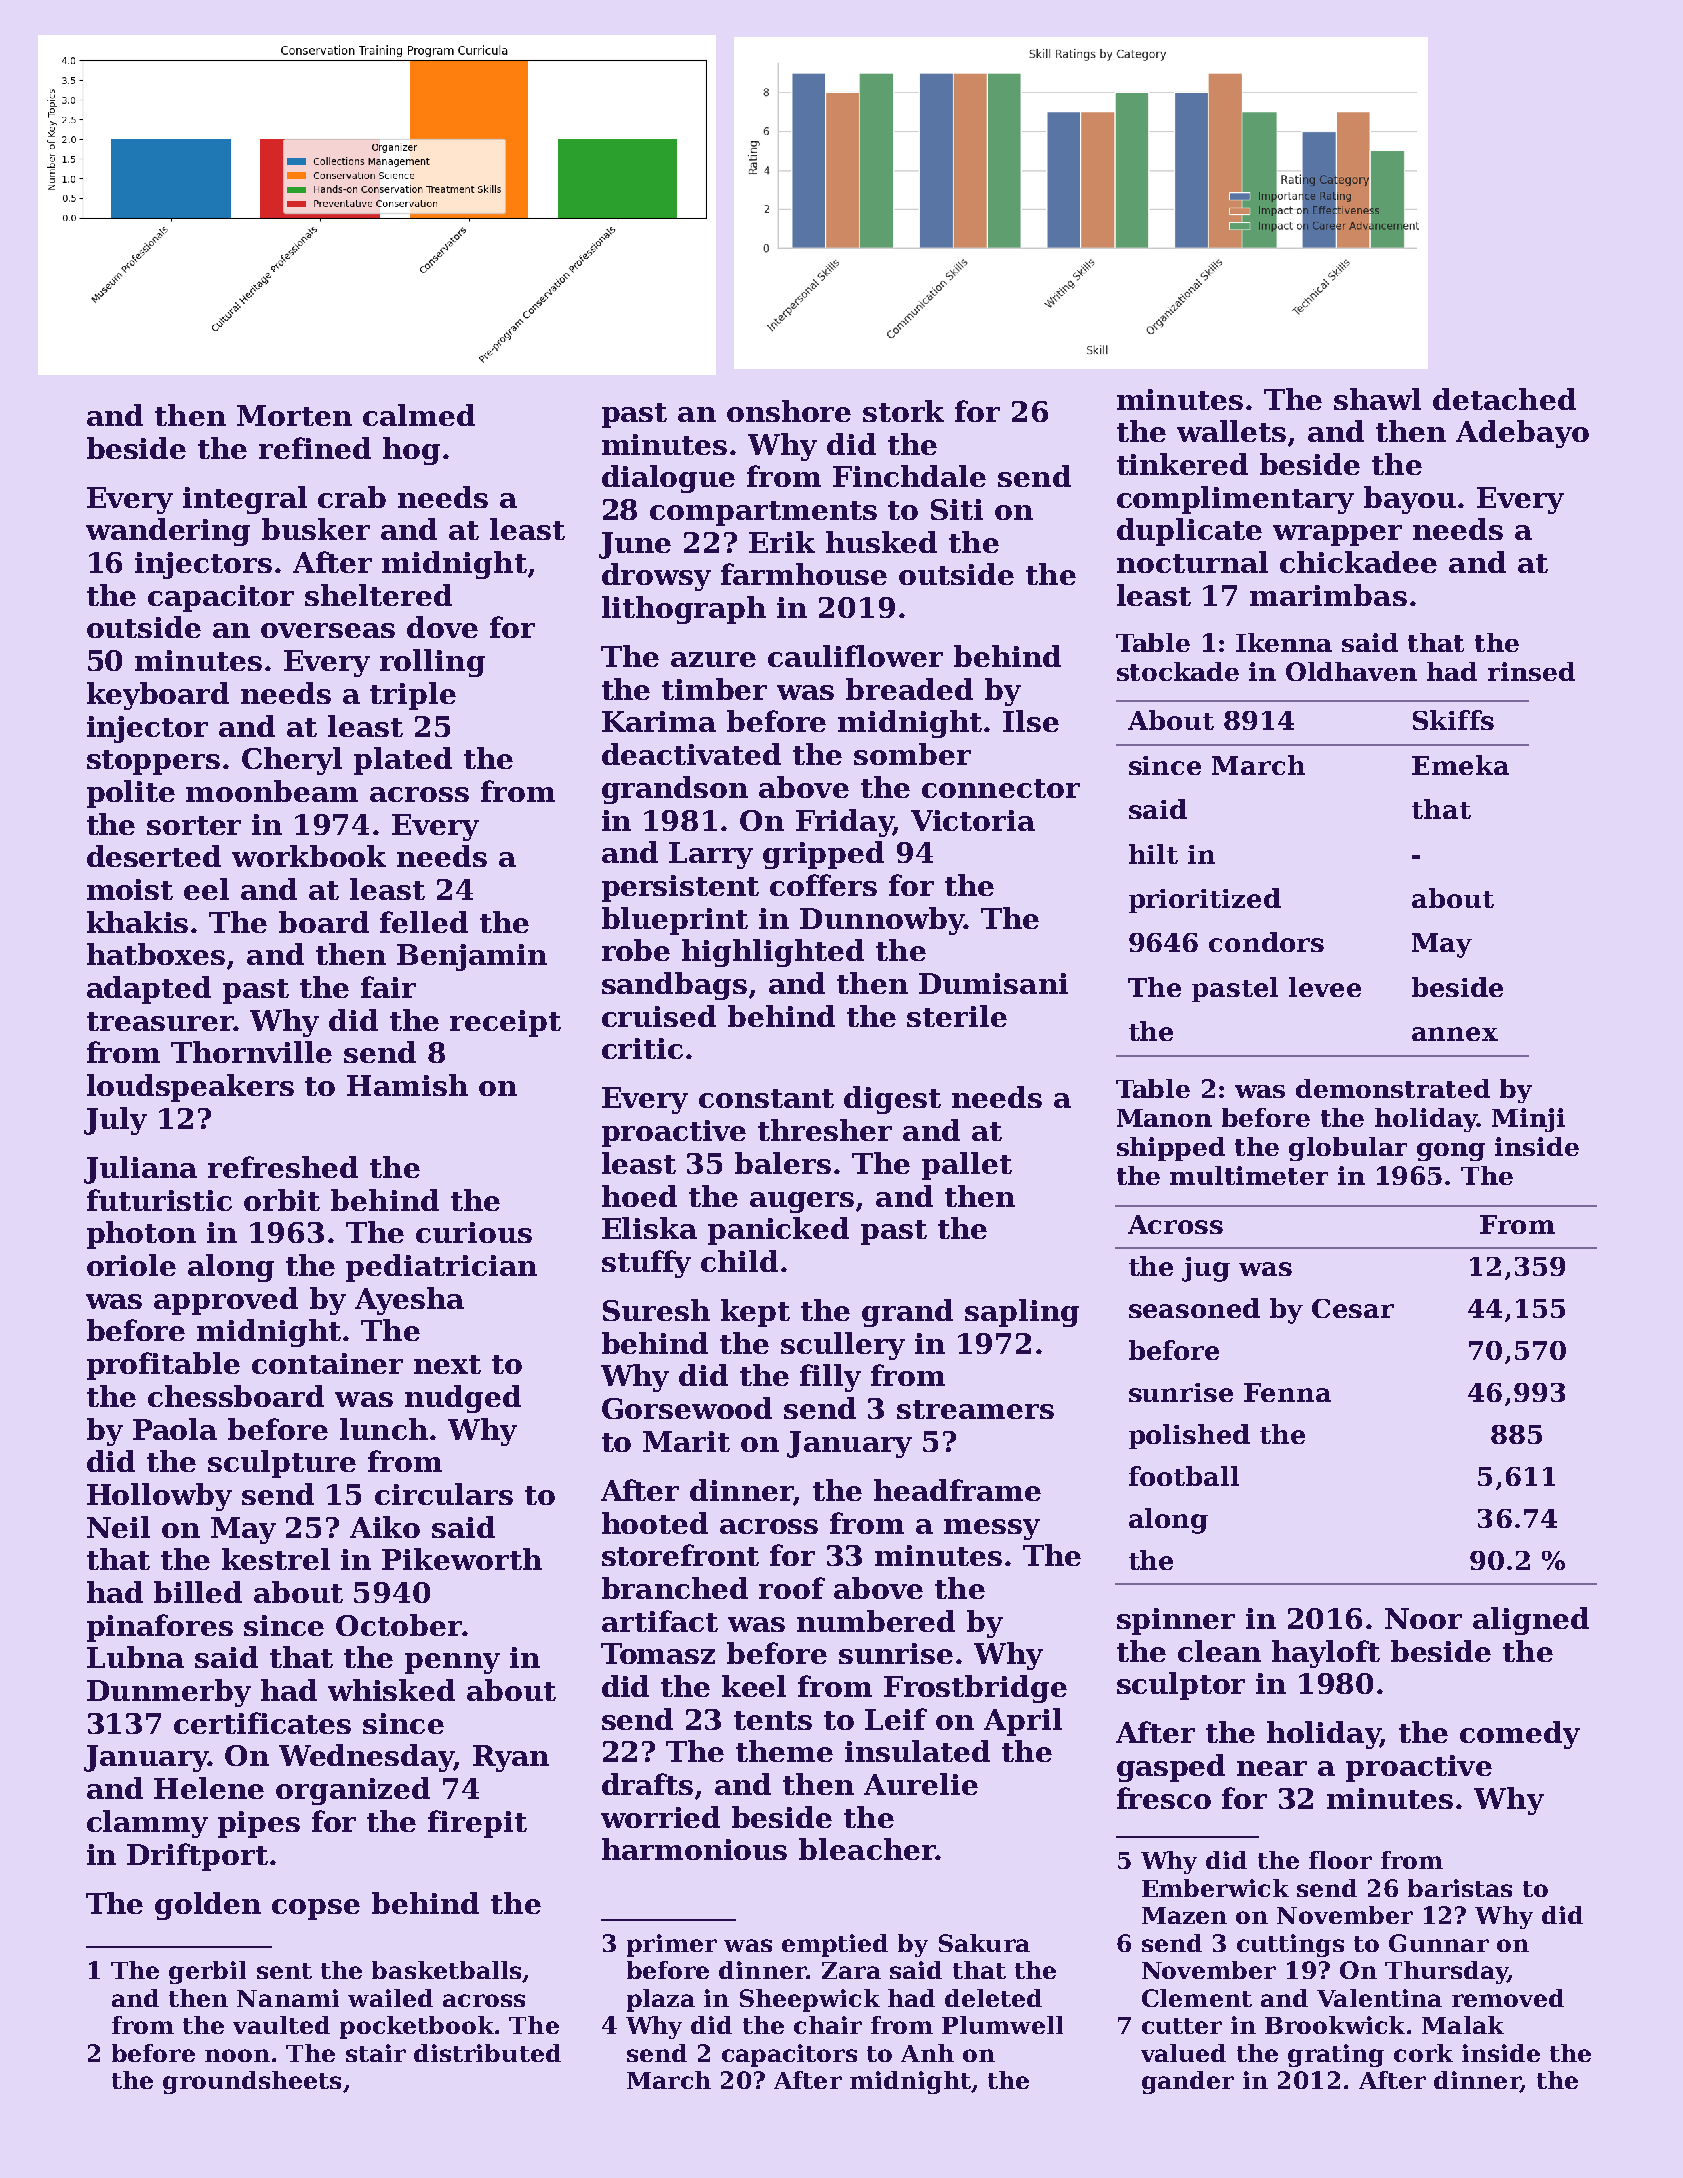  Describe the element at coordinates (755, 1313) in the screenshot. I see `kept` at that location.
